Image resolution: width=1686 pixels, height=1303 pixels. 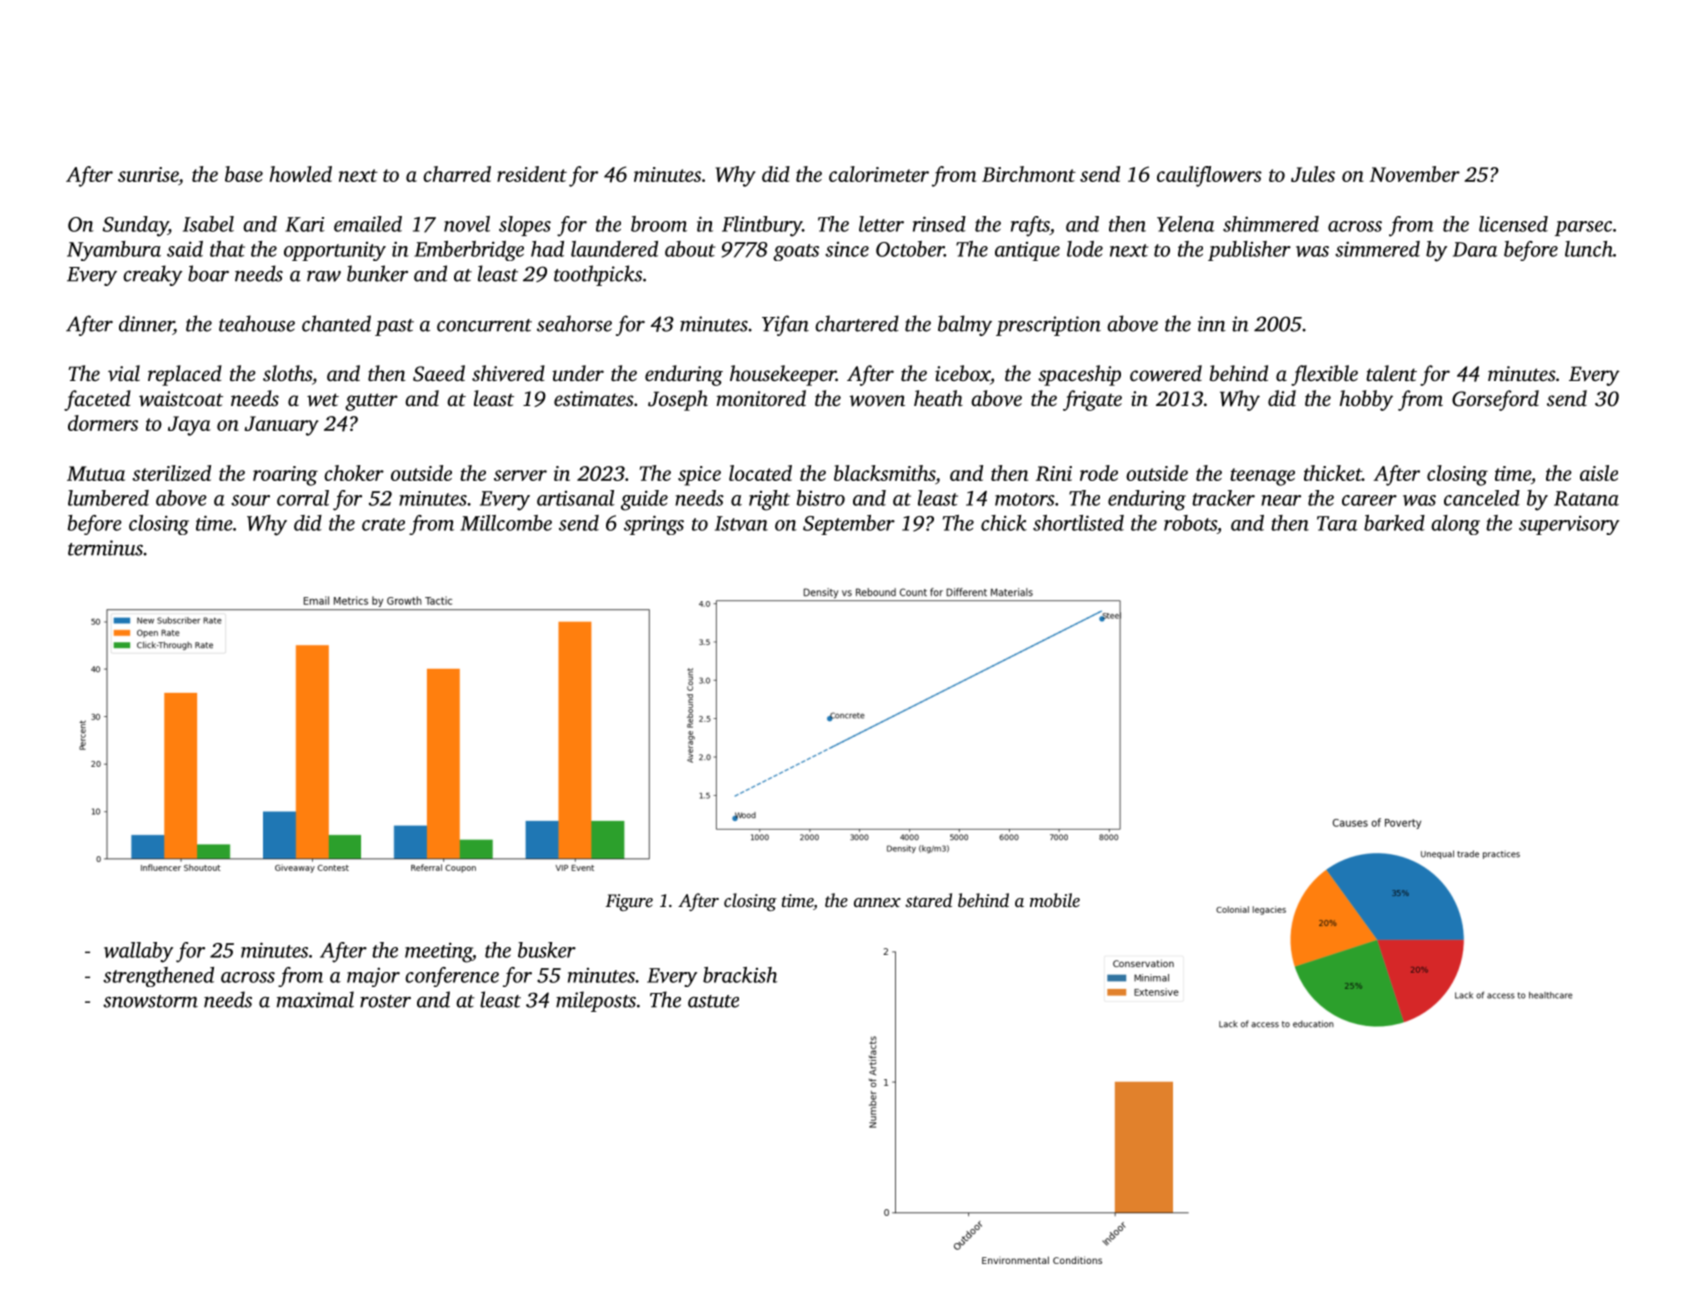 What do you see at coordinates (373, 977) in the document?
I see `major` at bounding box center [373, 977].
